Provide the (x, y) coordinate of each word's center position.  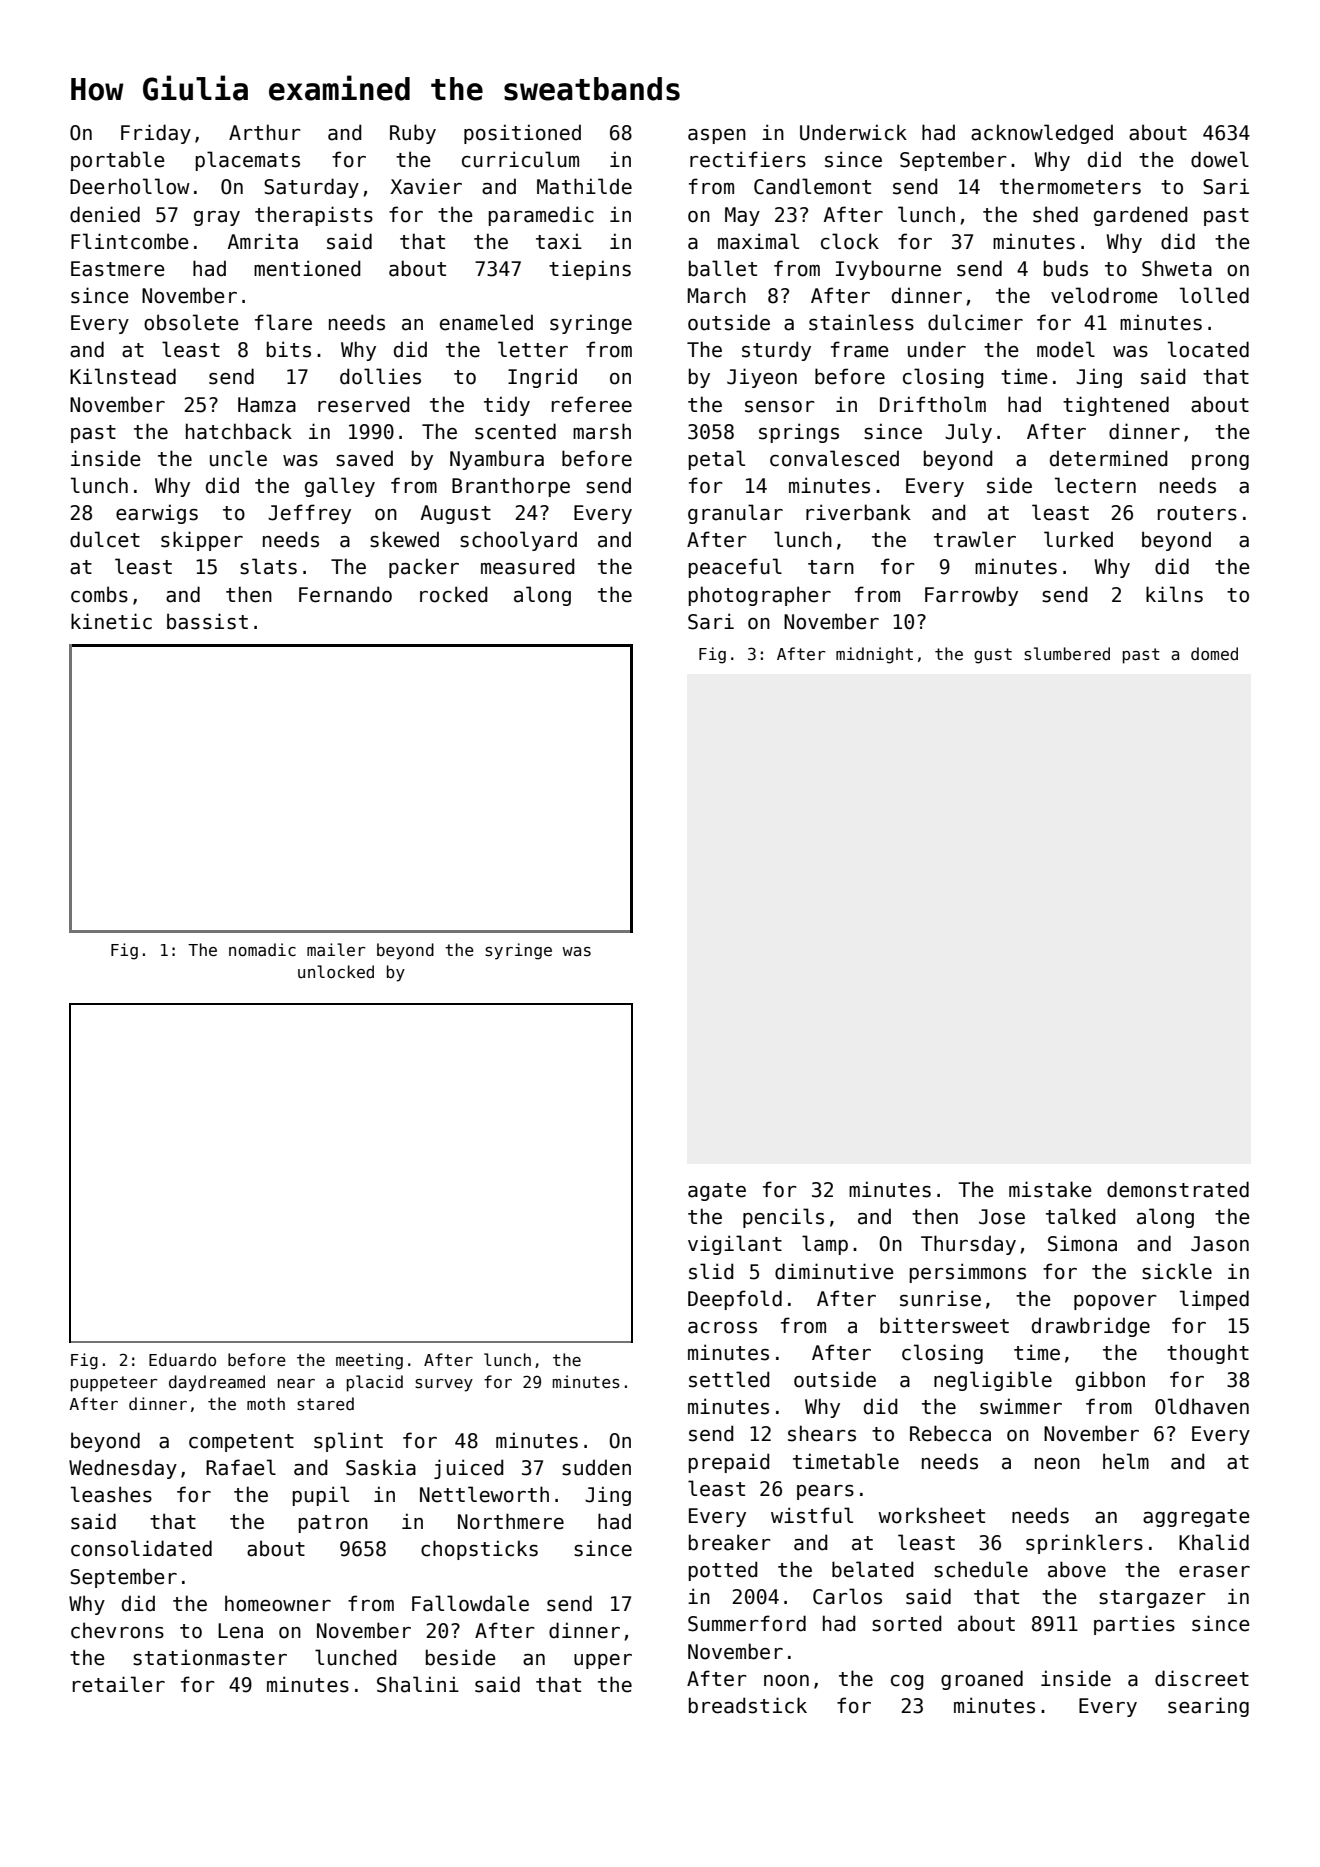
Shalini (418, 1684)
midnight (874, 655)
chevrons (117, 1630)
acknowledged (1042, 134)
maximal (758, 241)
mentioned (307, 268)
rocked (453, 594)
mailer (336, 949)
